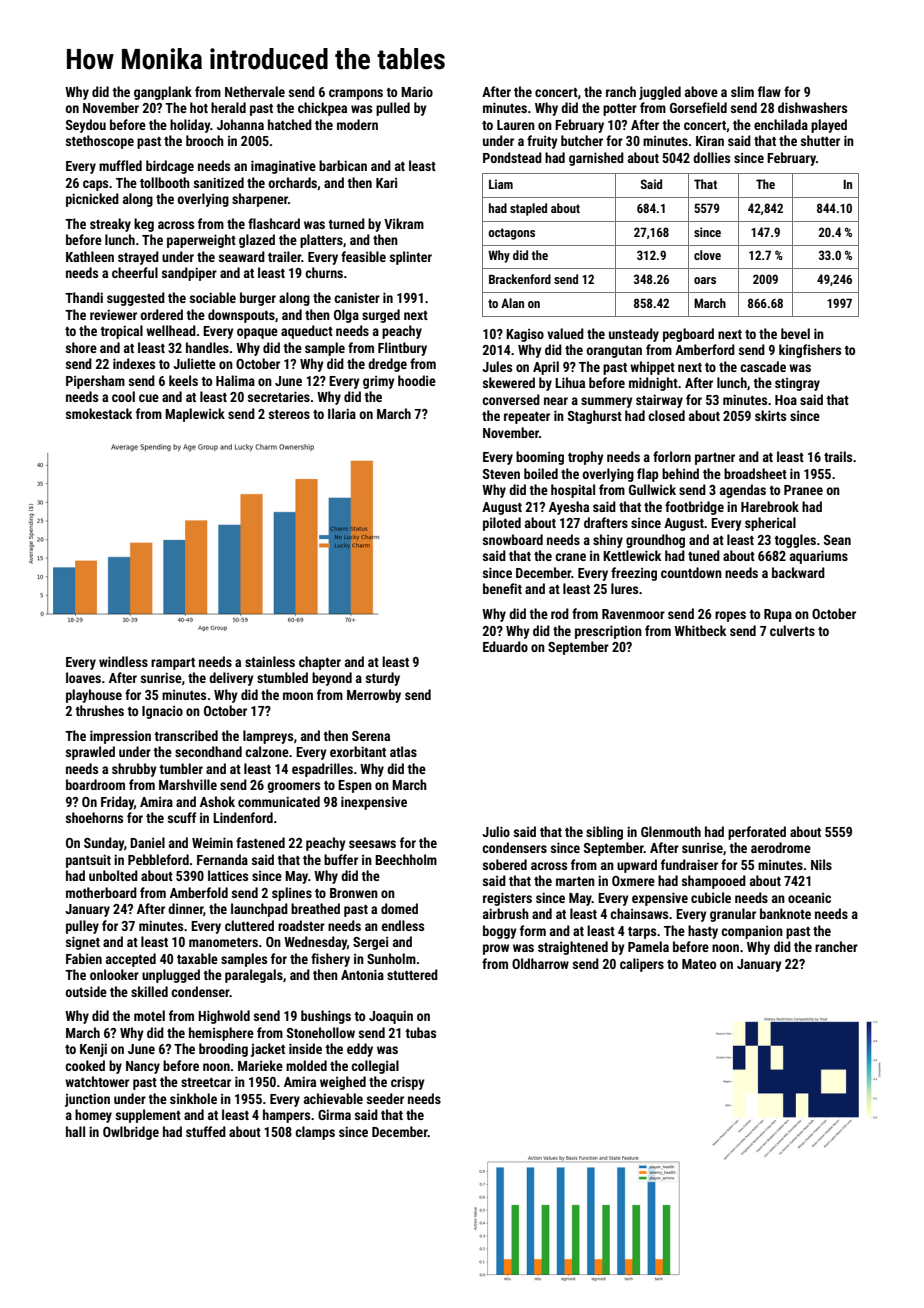  Describe the element at coordinates (757, 833) in the page. I see `perforated` at that location.
